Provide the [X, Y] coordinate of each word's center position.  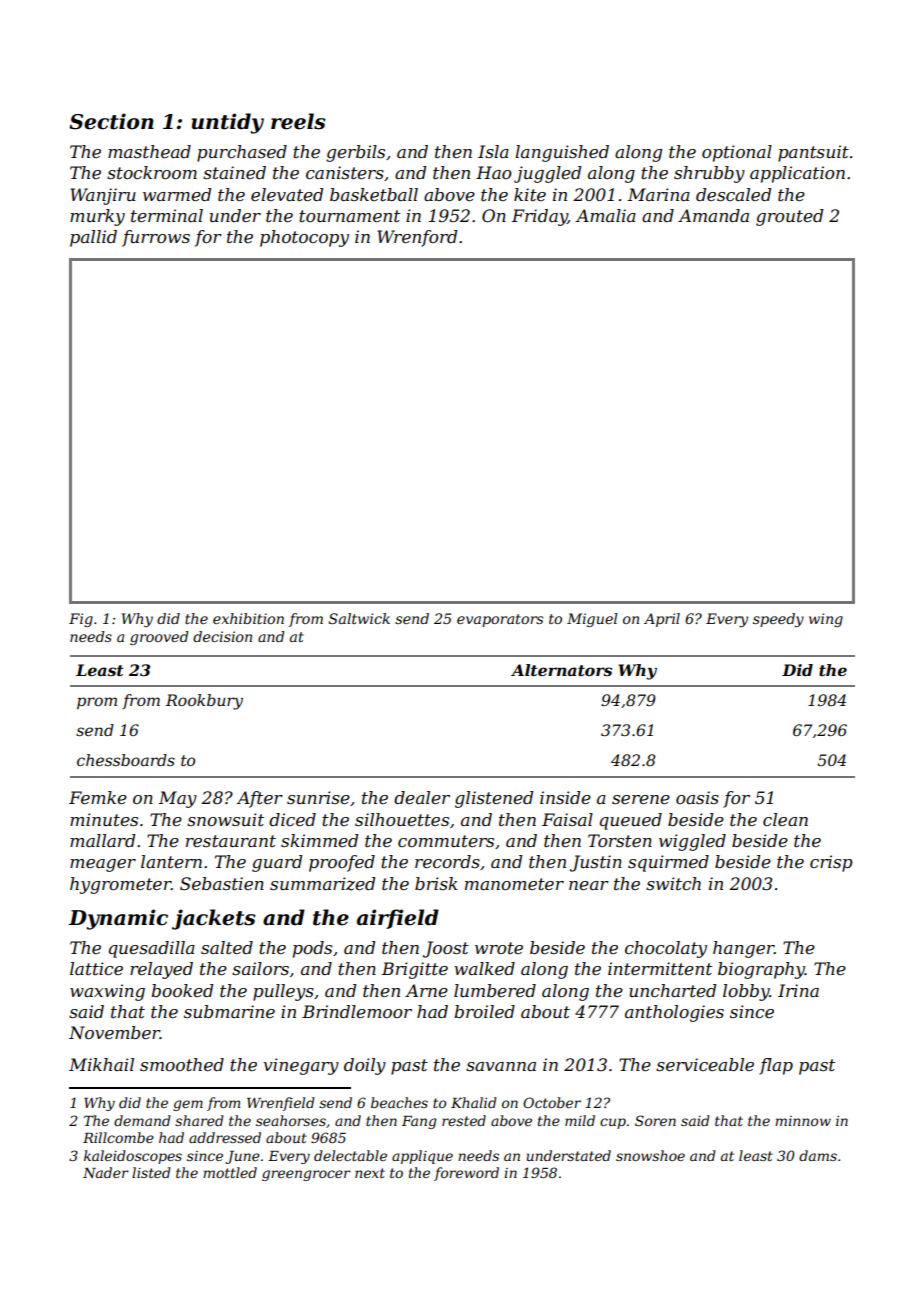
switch [673, 883]
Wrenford [417, 238]
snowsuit [225, 819]
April [662, 620]
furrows [156, 238]
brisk [436, 883]
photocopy [304, 238]
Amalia [605, 215]
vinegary [301, 1066]
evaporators [500, 620]
